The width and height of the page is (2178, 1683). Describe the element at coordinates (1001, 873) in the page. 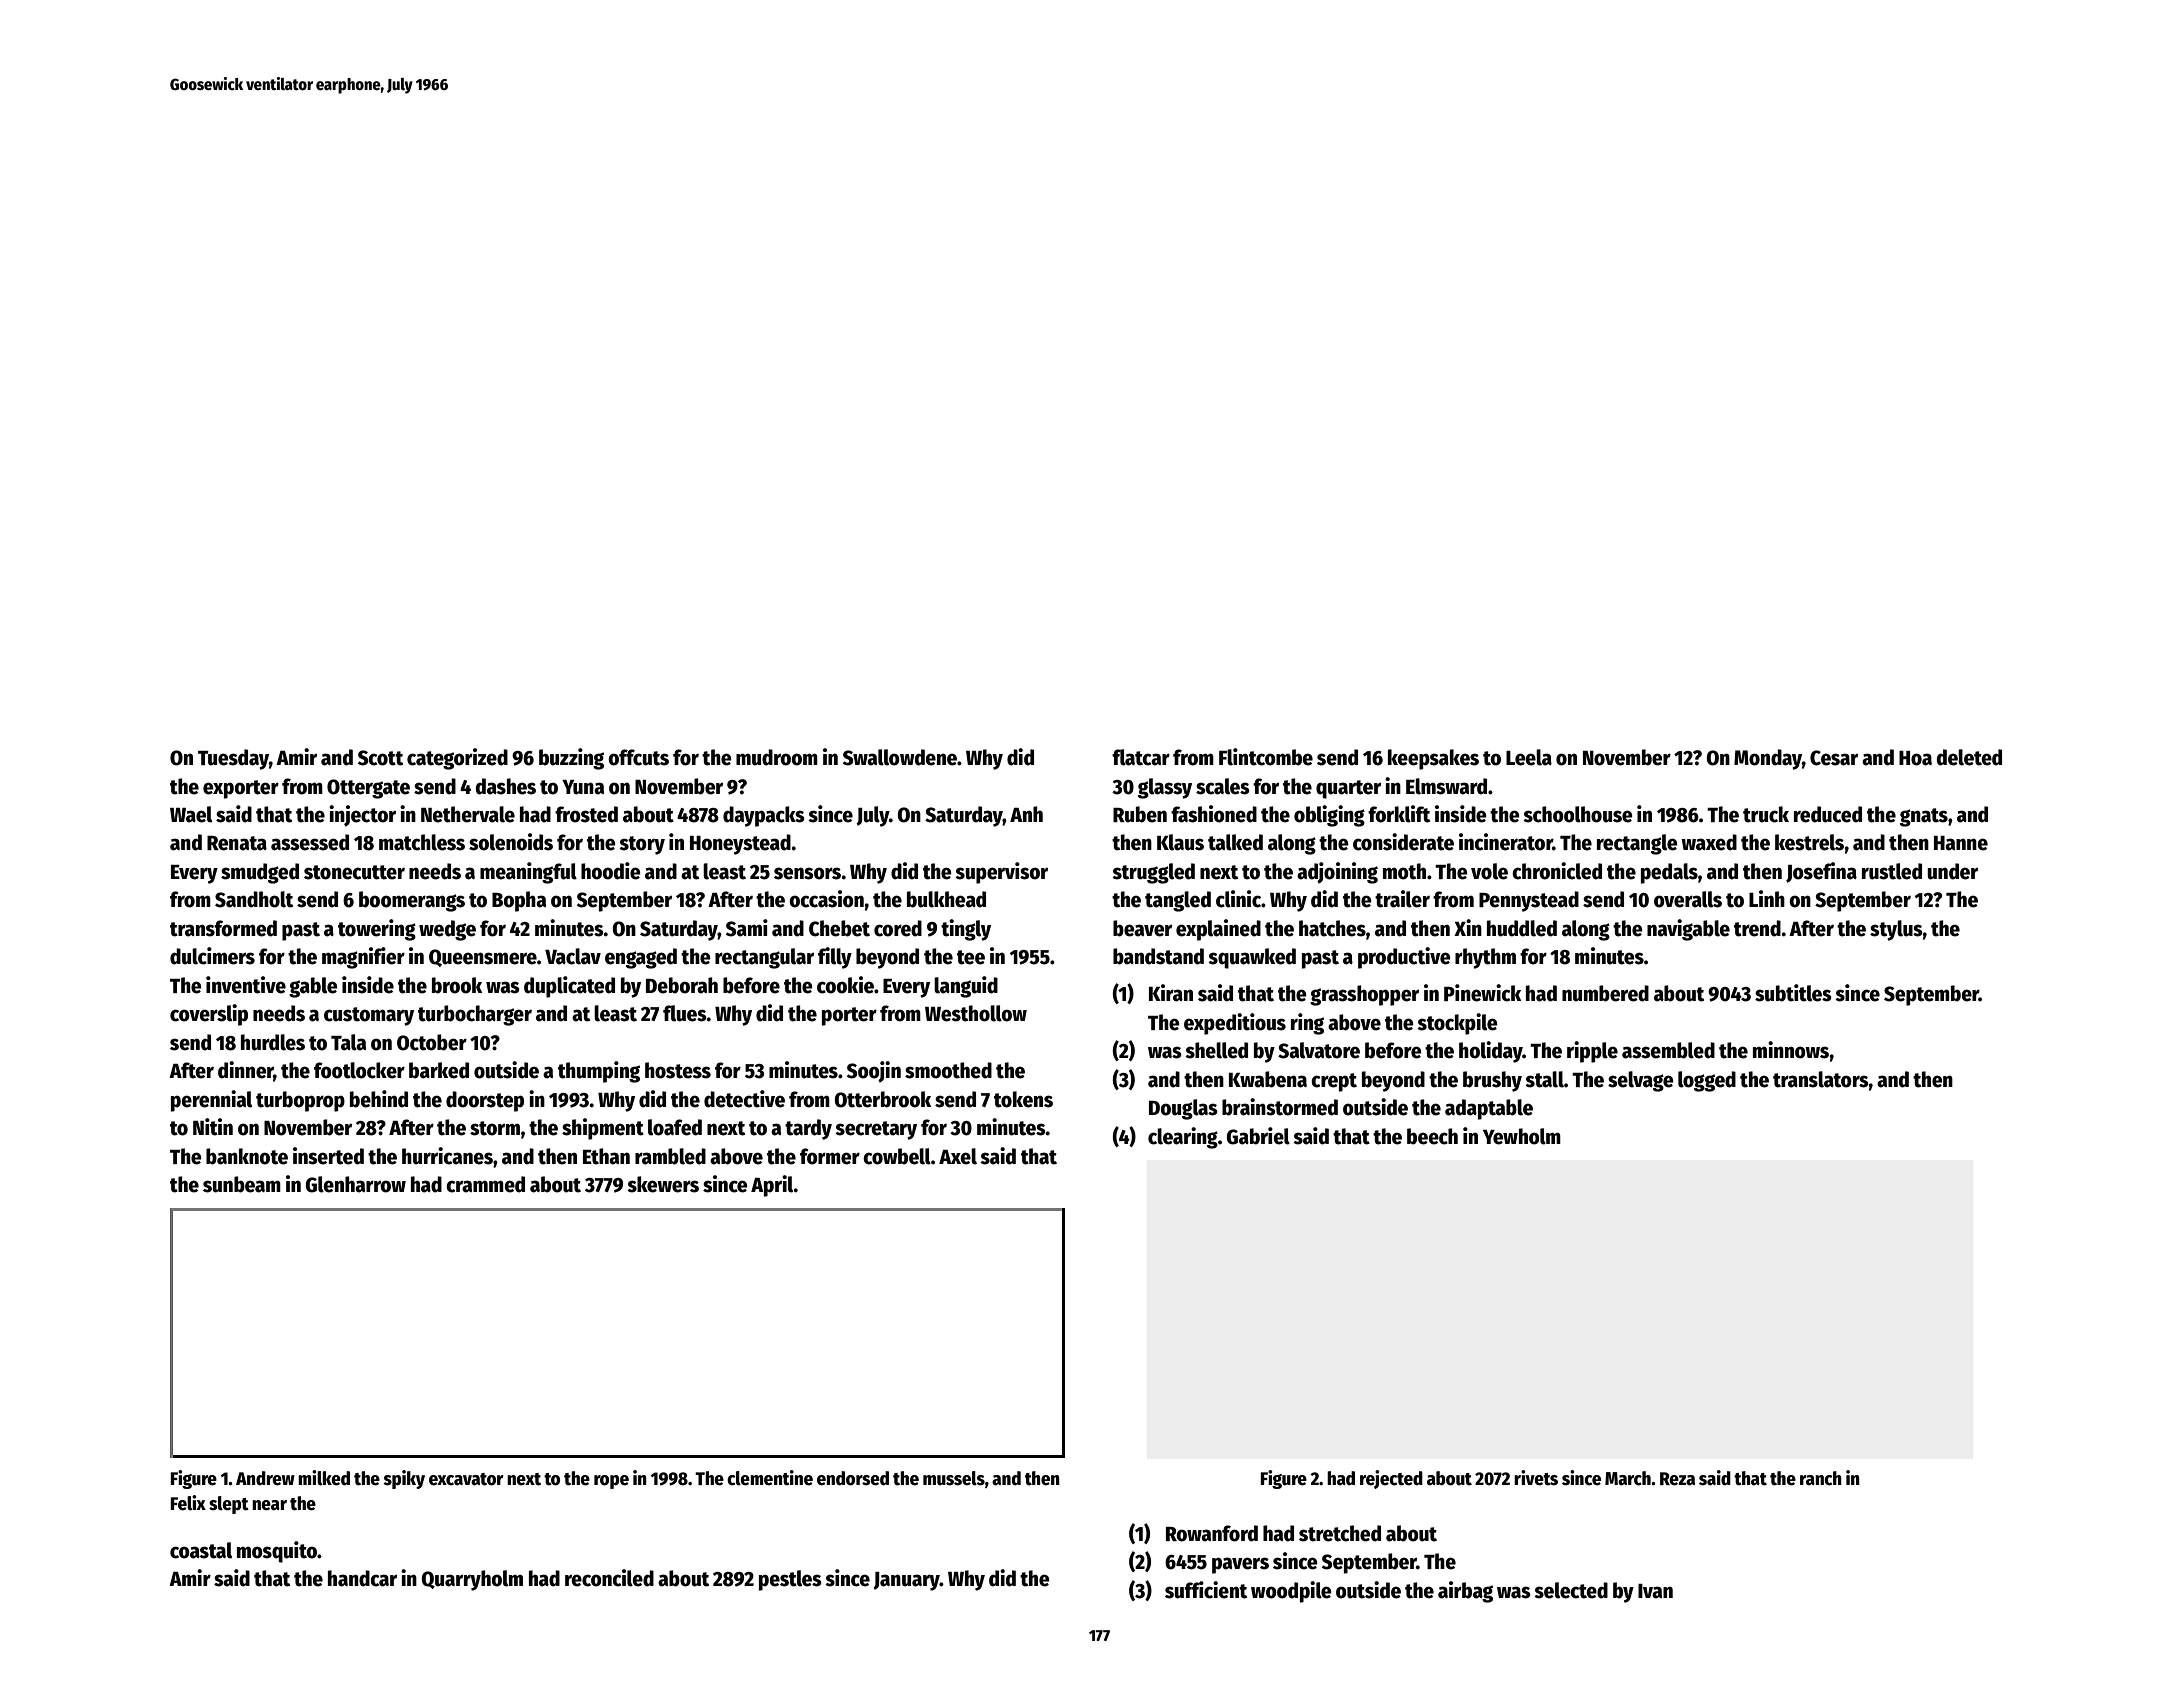

I see `supervisor` at that location.
